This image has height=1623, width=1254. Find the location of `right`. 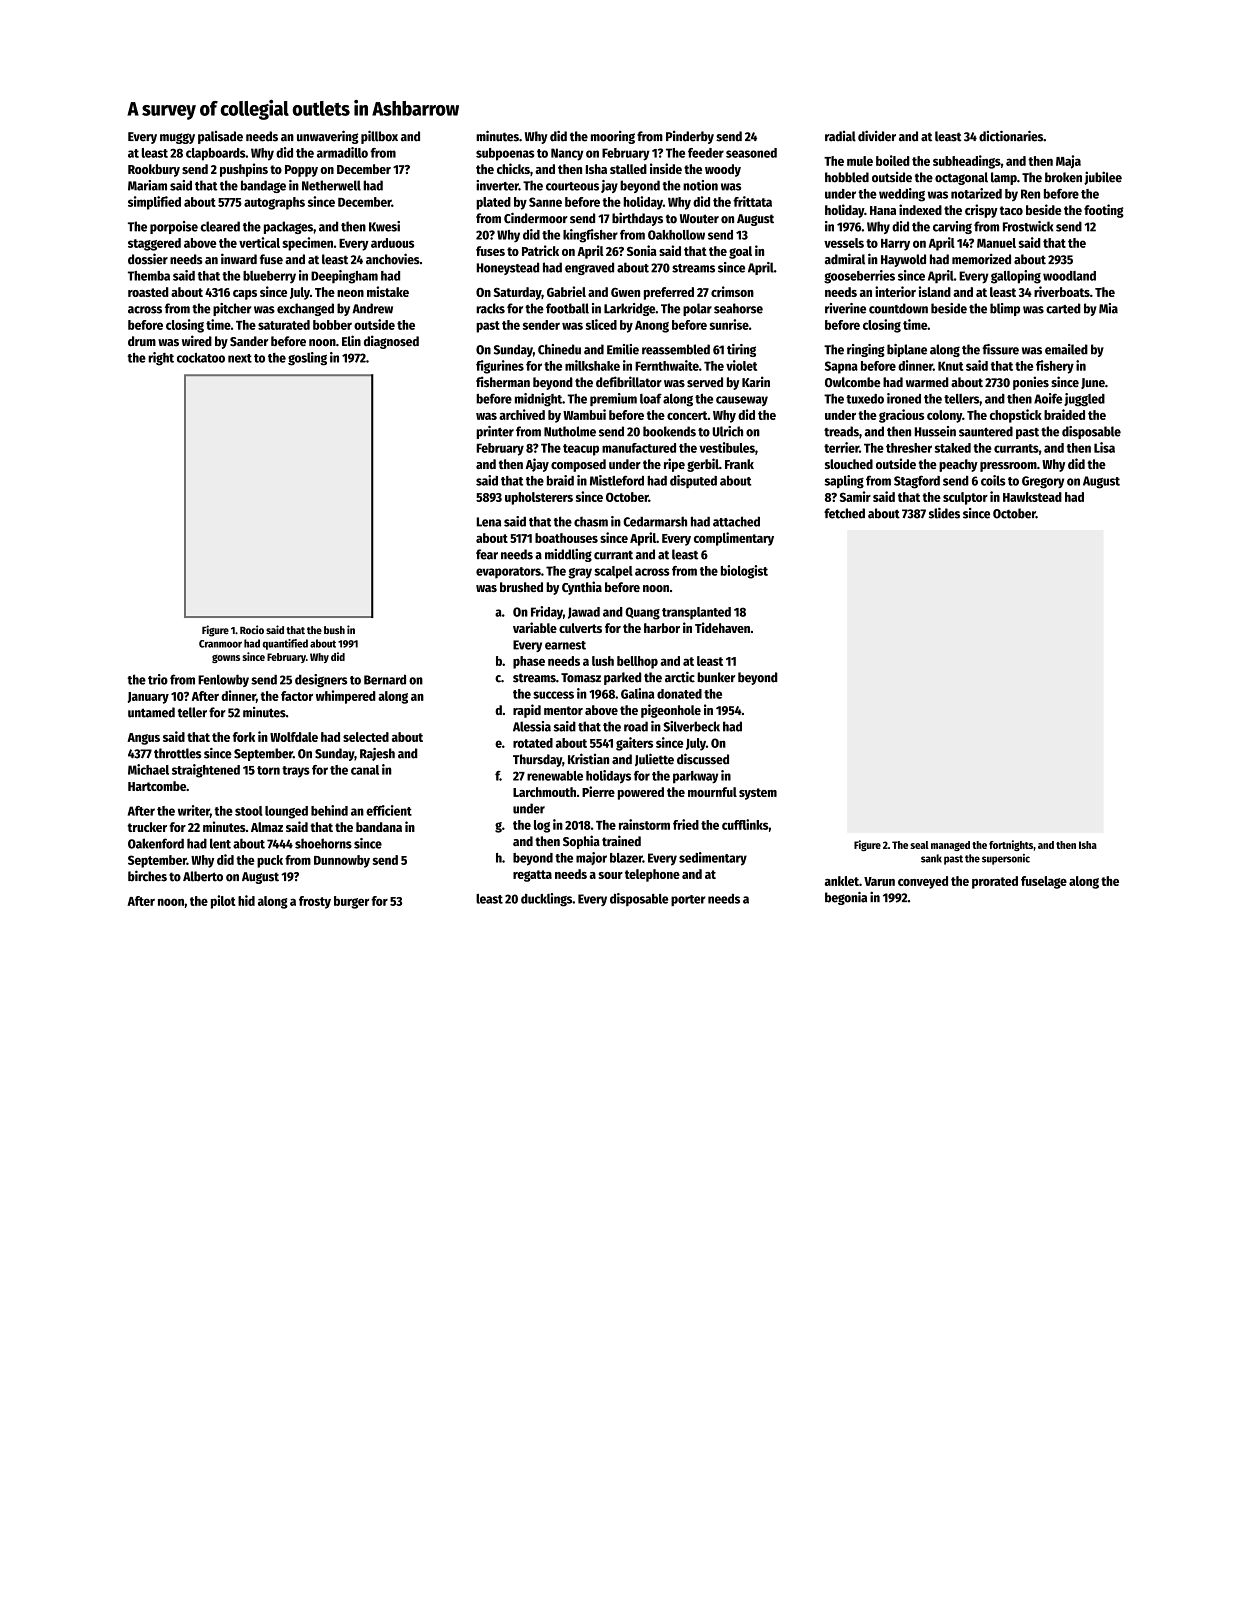

right is located at coordinates (161, 359).
